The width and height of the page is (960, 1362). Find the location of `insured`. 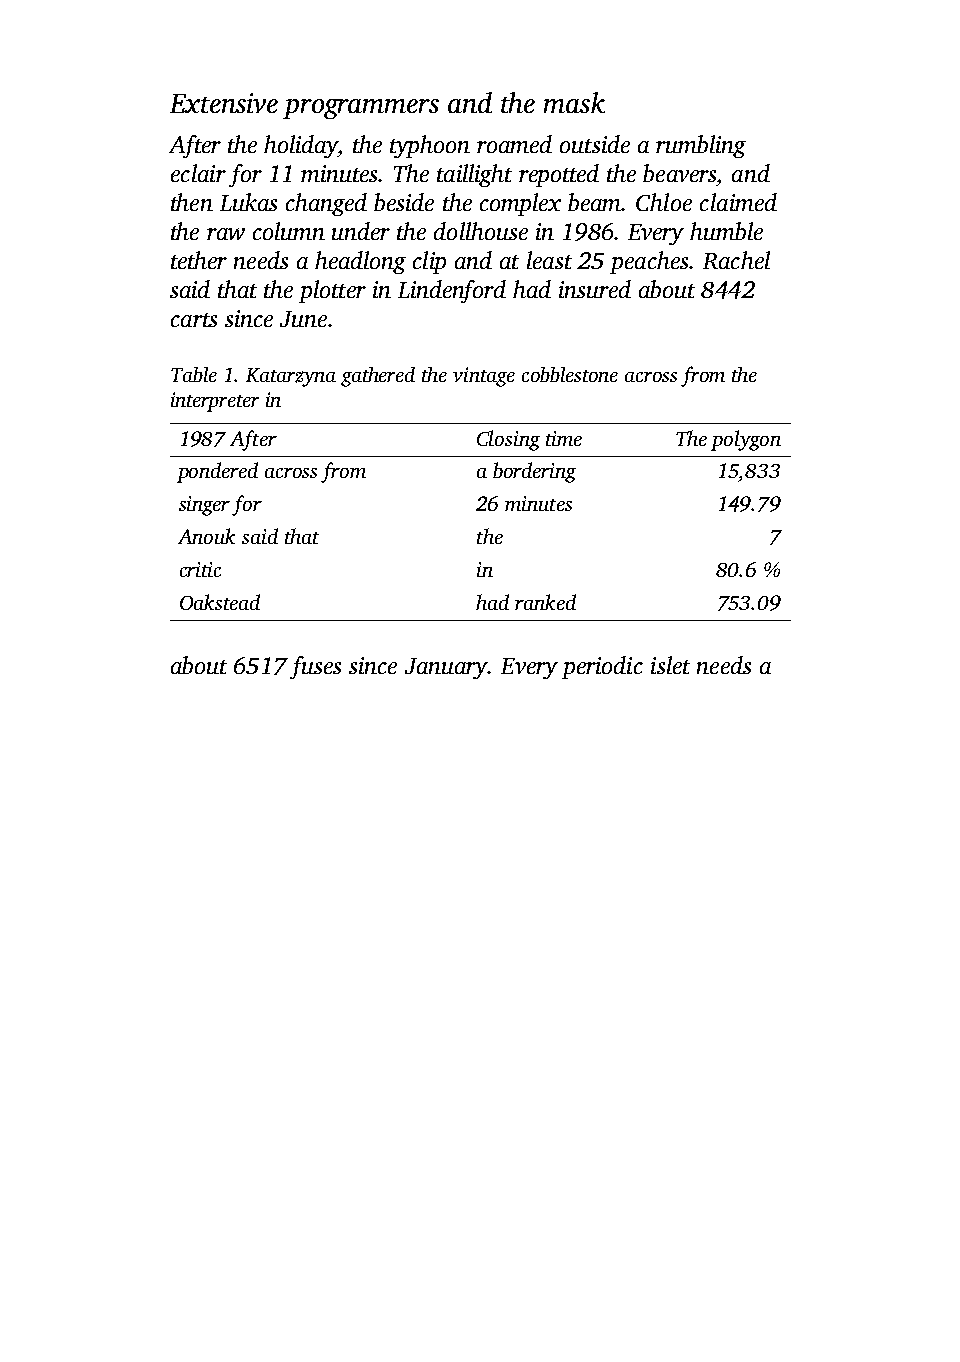

insured is located at coordinates (595, 289).
